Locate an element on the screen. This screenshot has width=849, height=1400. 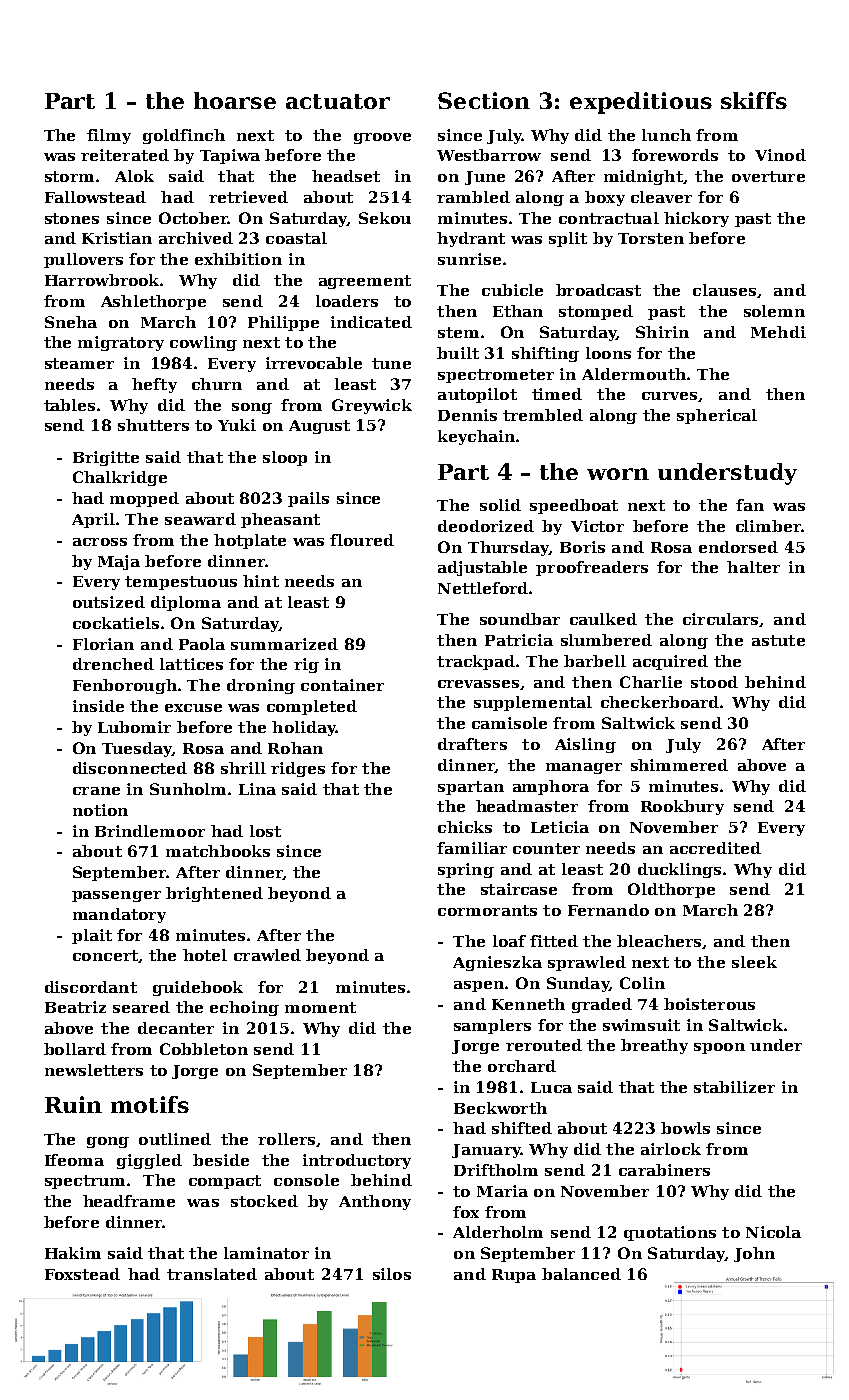
camisole is located at coordinates (509, 723).
